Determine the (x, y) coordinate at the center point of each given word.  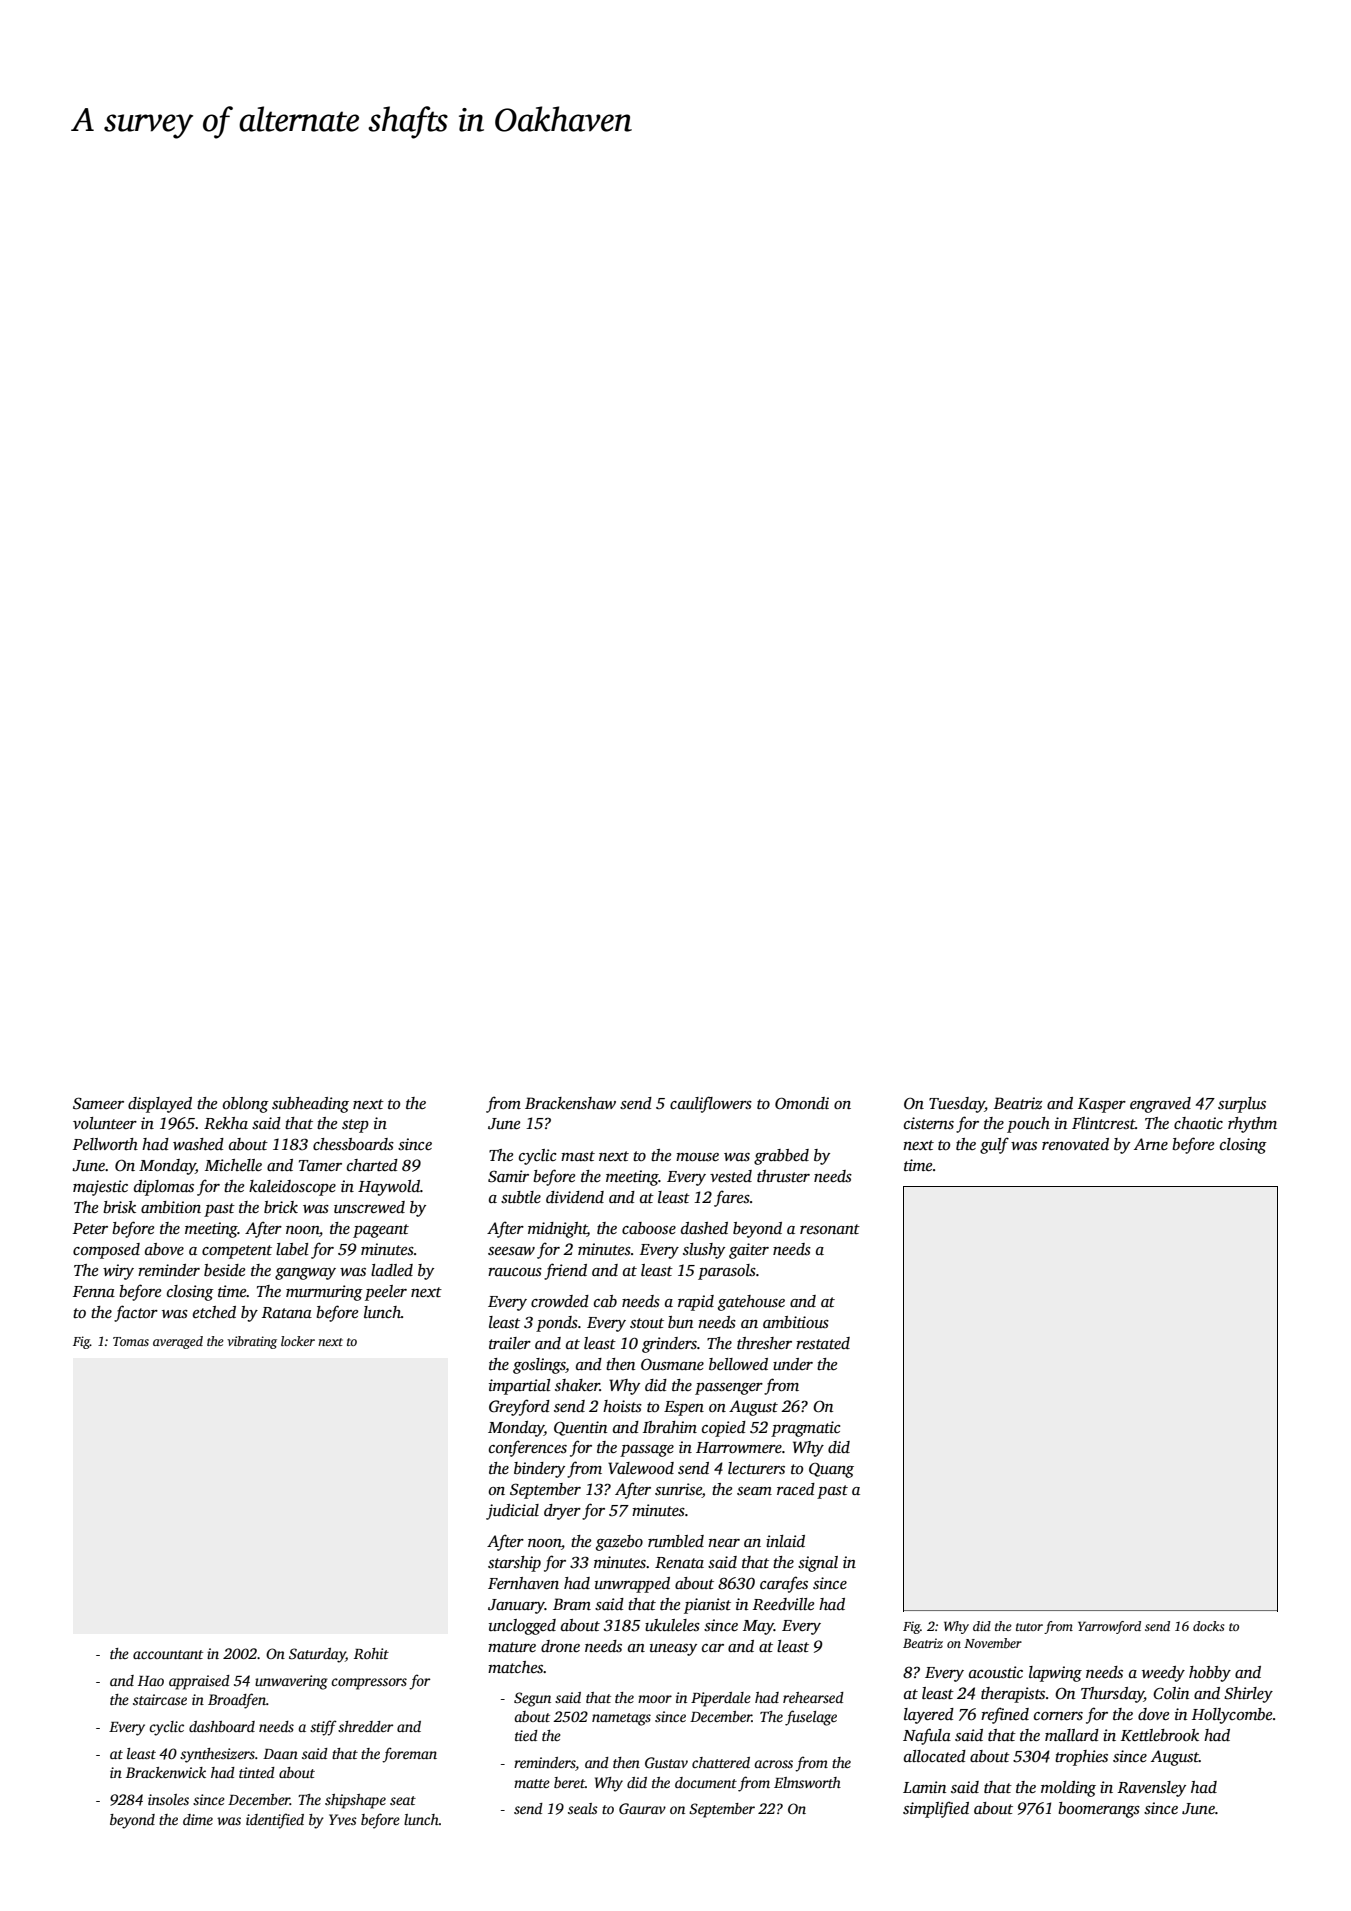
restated (823, 1343)
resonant (830, 1229)
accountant (168, 1654)
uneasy (673, 1650)
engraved (1160, 1105)
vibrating (252, 1342)
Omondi (802, 1103)
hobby (1210, 1674)
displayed (160, 1105)
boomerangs (1099, 1810)
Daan (280, 1754)
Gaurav (642, 1808)
